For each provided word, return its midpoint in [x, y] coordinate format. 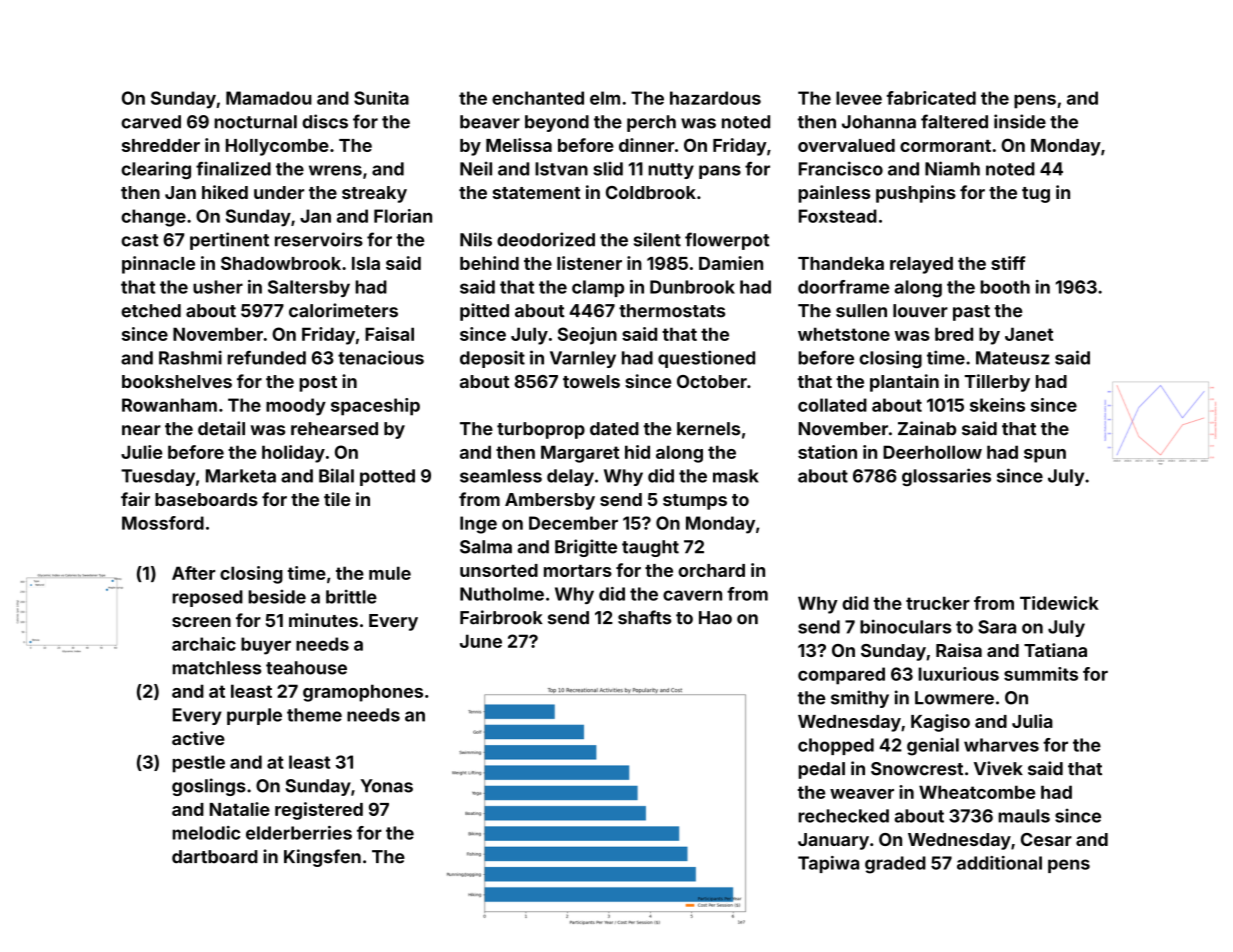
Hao [715, 618]
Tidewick [1059, 603]
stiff [1008, 263]
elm [605, 98]
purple [254, 716]
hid [637, 452]
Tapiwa [828, 864]
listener [589, 263]
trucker [938, 603]
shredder [161, 145]
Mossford [163, 523]
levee [859, 98]
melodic [206, 833]
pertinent [229, 241]
